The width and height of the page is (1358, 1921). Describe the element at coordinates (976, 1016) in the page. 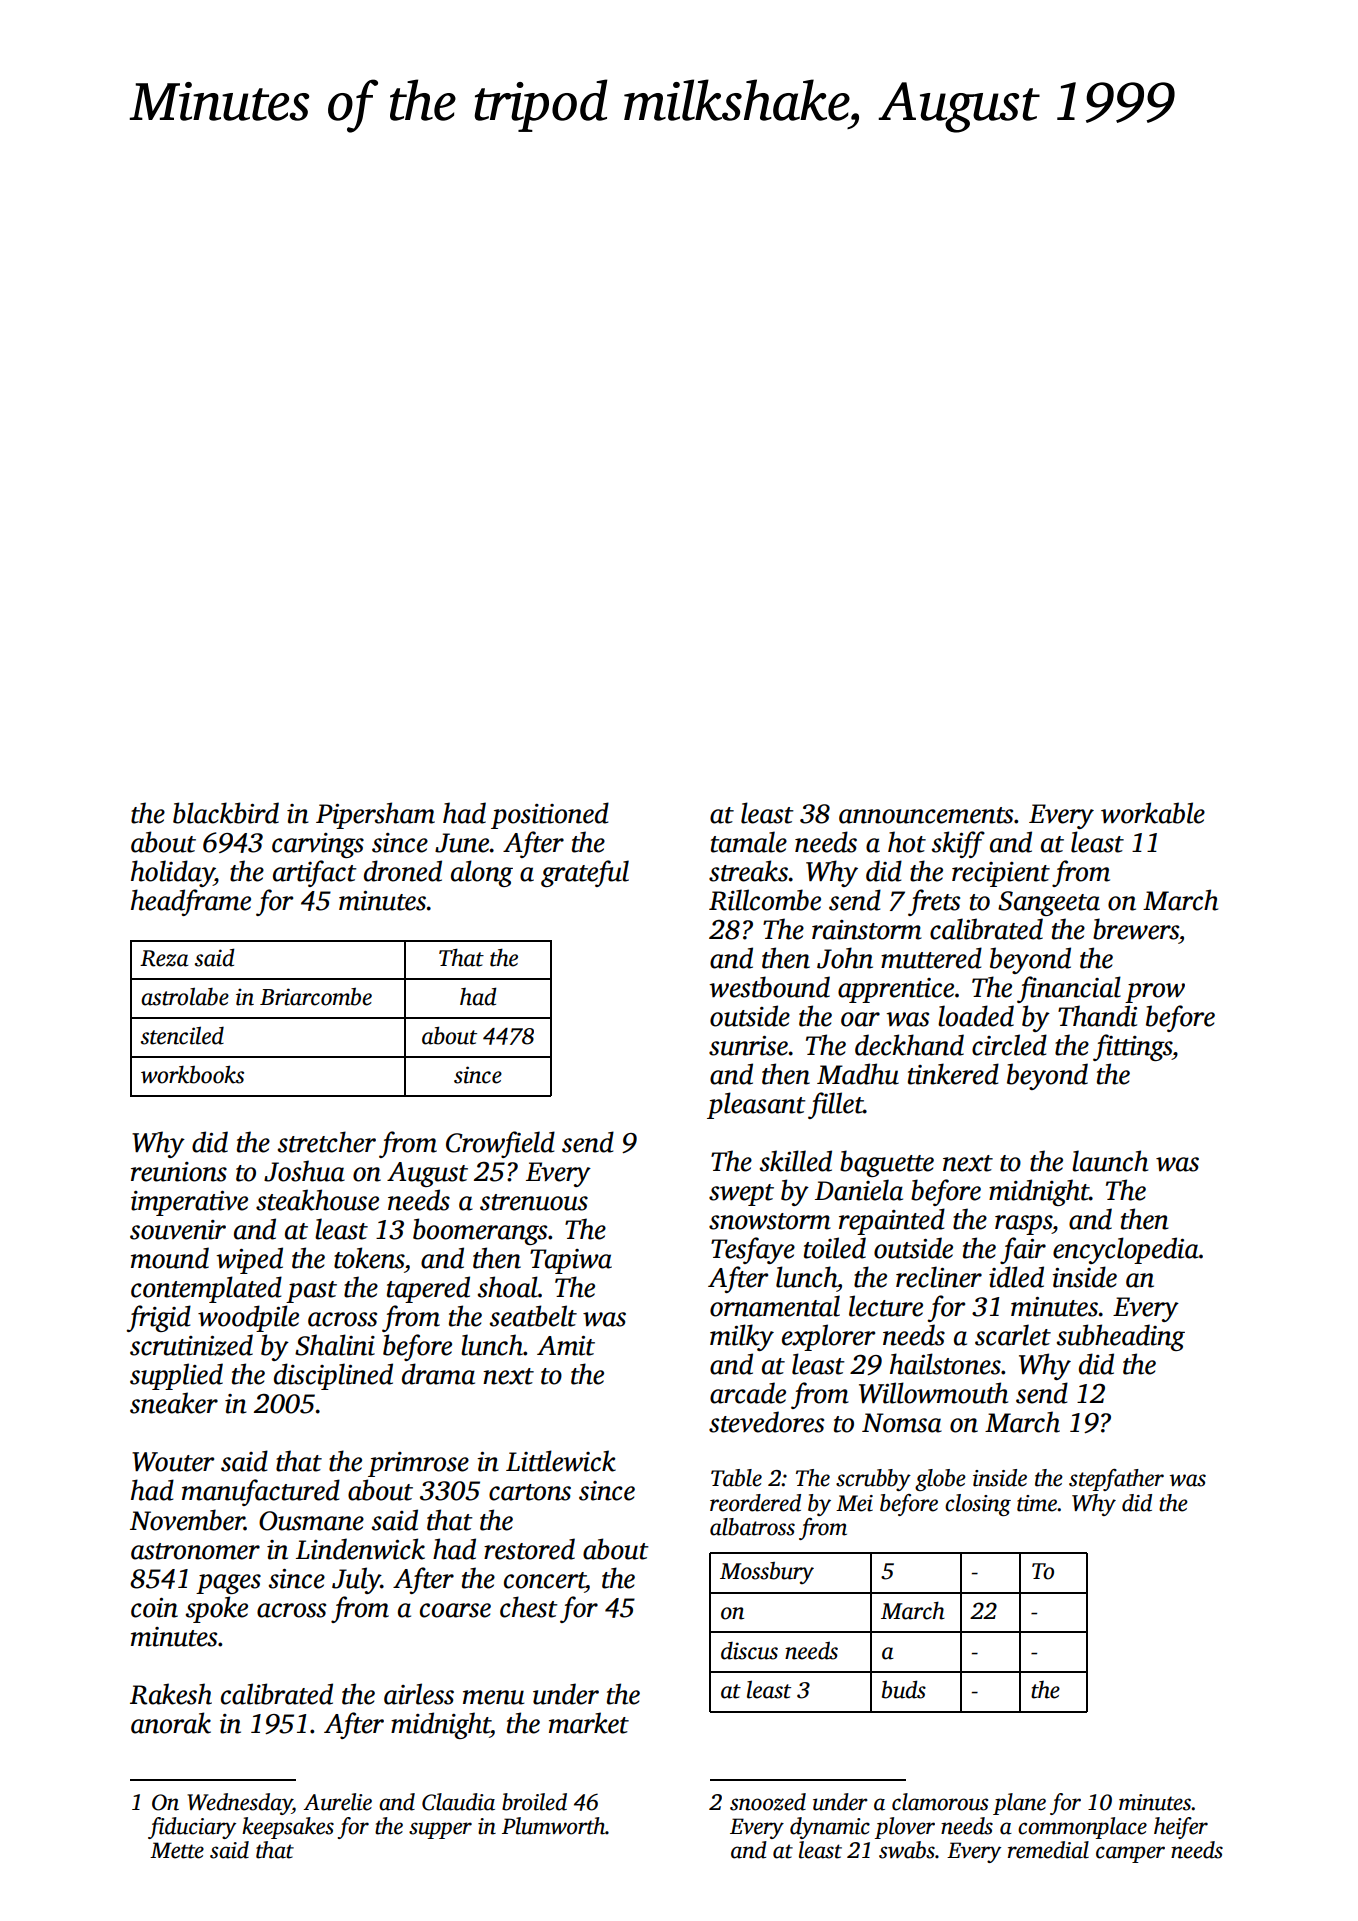

I see `loaded` at that location.
